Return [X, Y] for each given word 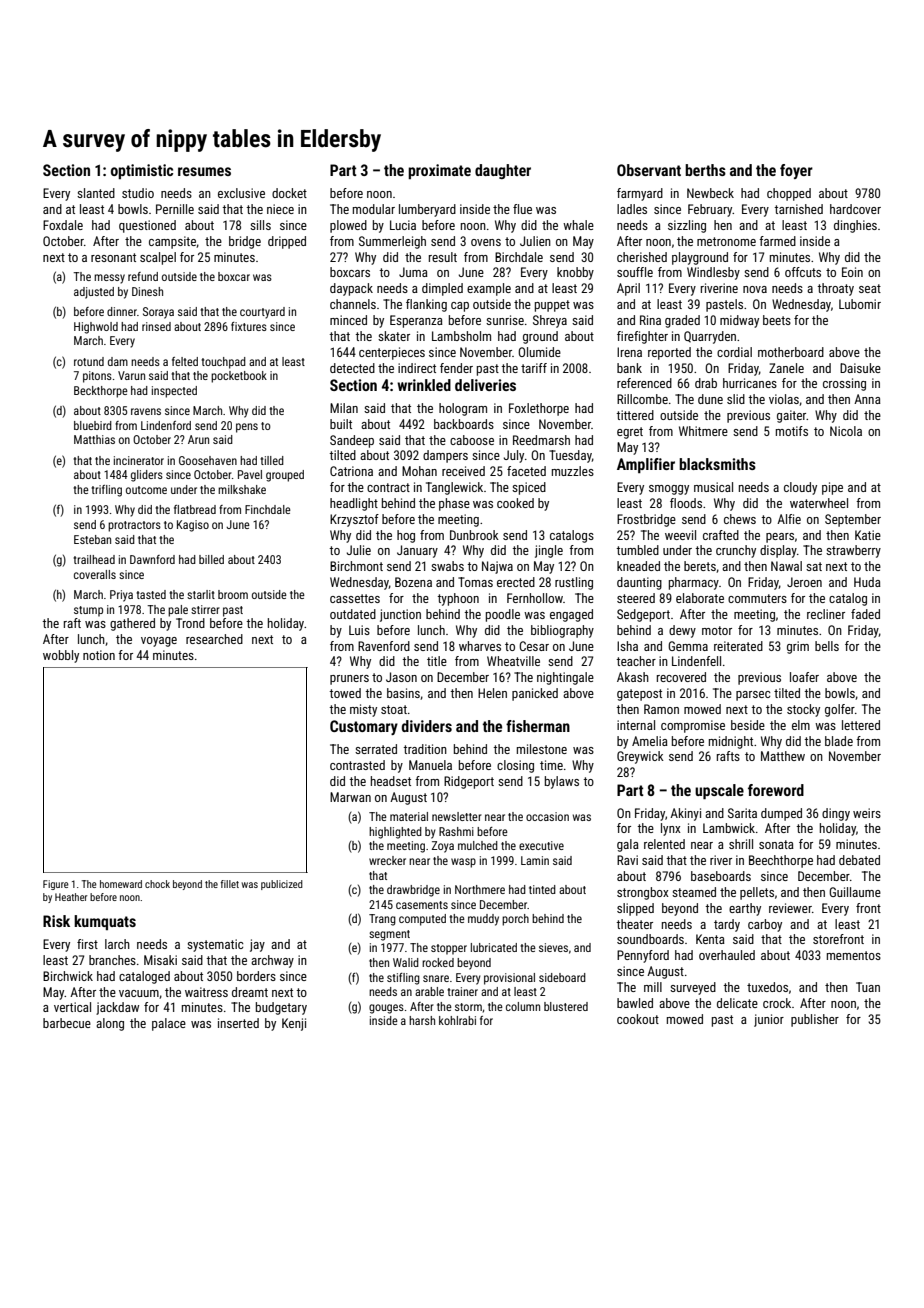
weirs [867, 813]
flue [522, 209]
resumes [204, 171]
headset [391, 781]
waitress [206, 992]
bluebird [93, 425]
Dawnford [152, 559]
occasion [547, 816]
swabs [447, 566]
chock [157, 884]
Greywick [640, 757]
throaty [835, 289]
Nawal [786, 566]
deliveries [485, 385]
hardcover [855, 209]
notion [99, 655]
